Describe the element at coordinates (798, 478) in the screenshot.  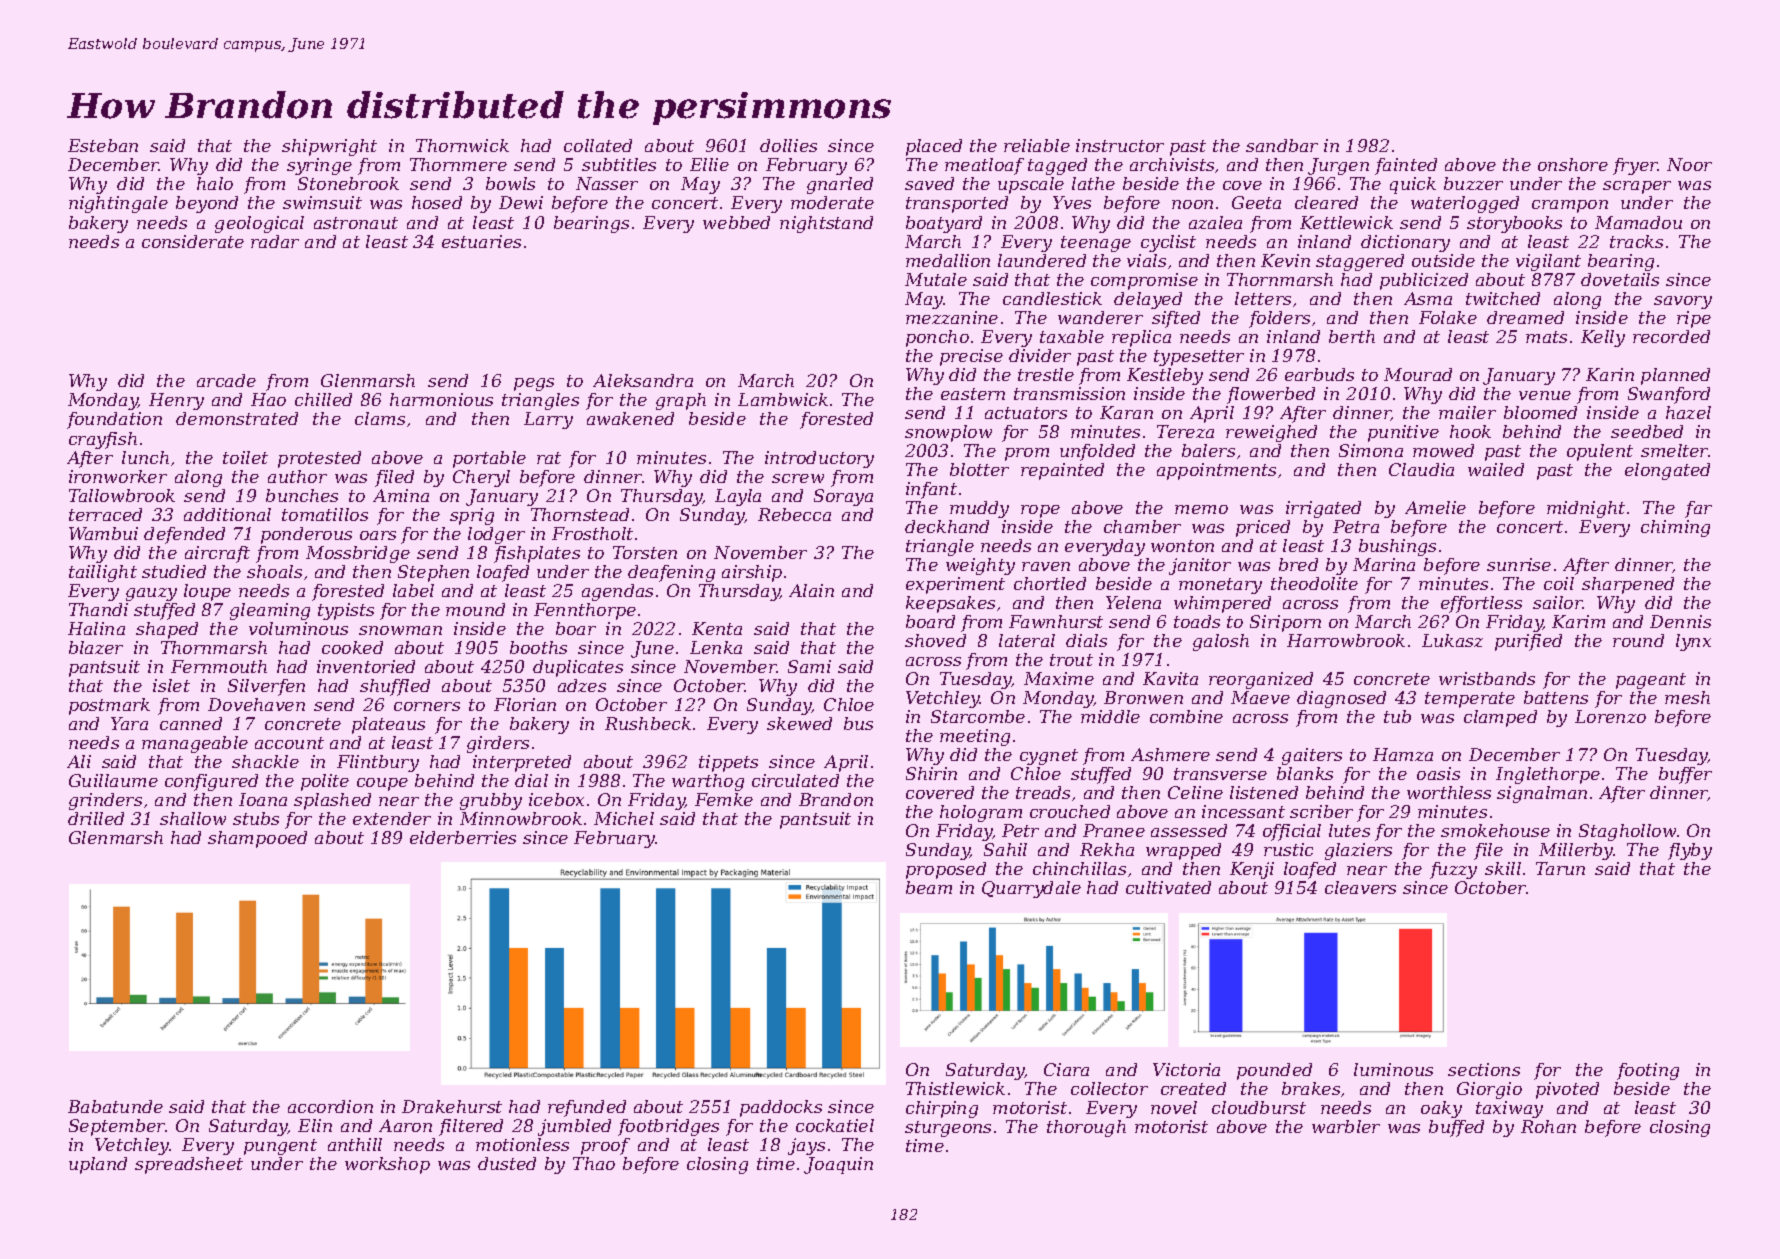
I see `screw` at that location.
